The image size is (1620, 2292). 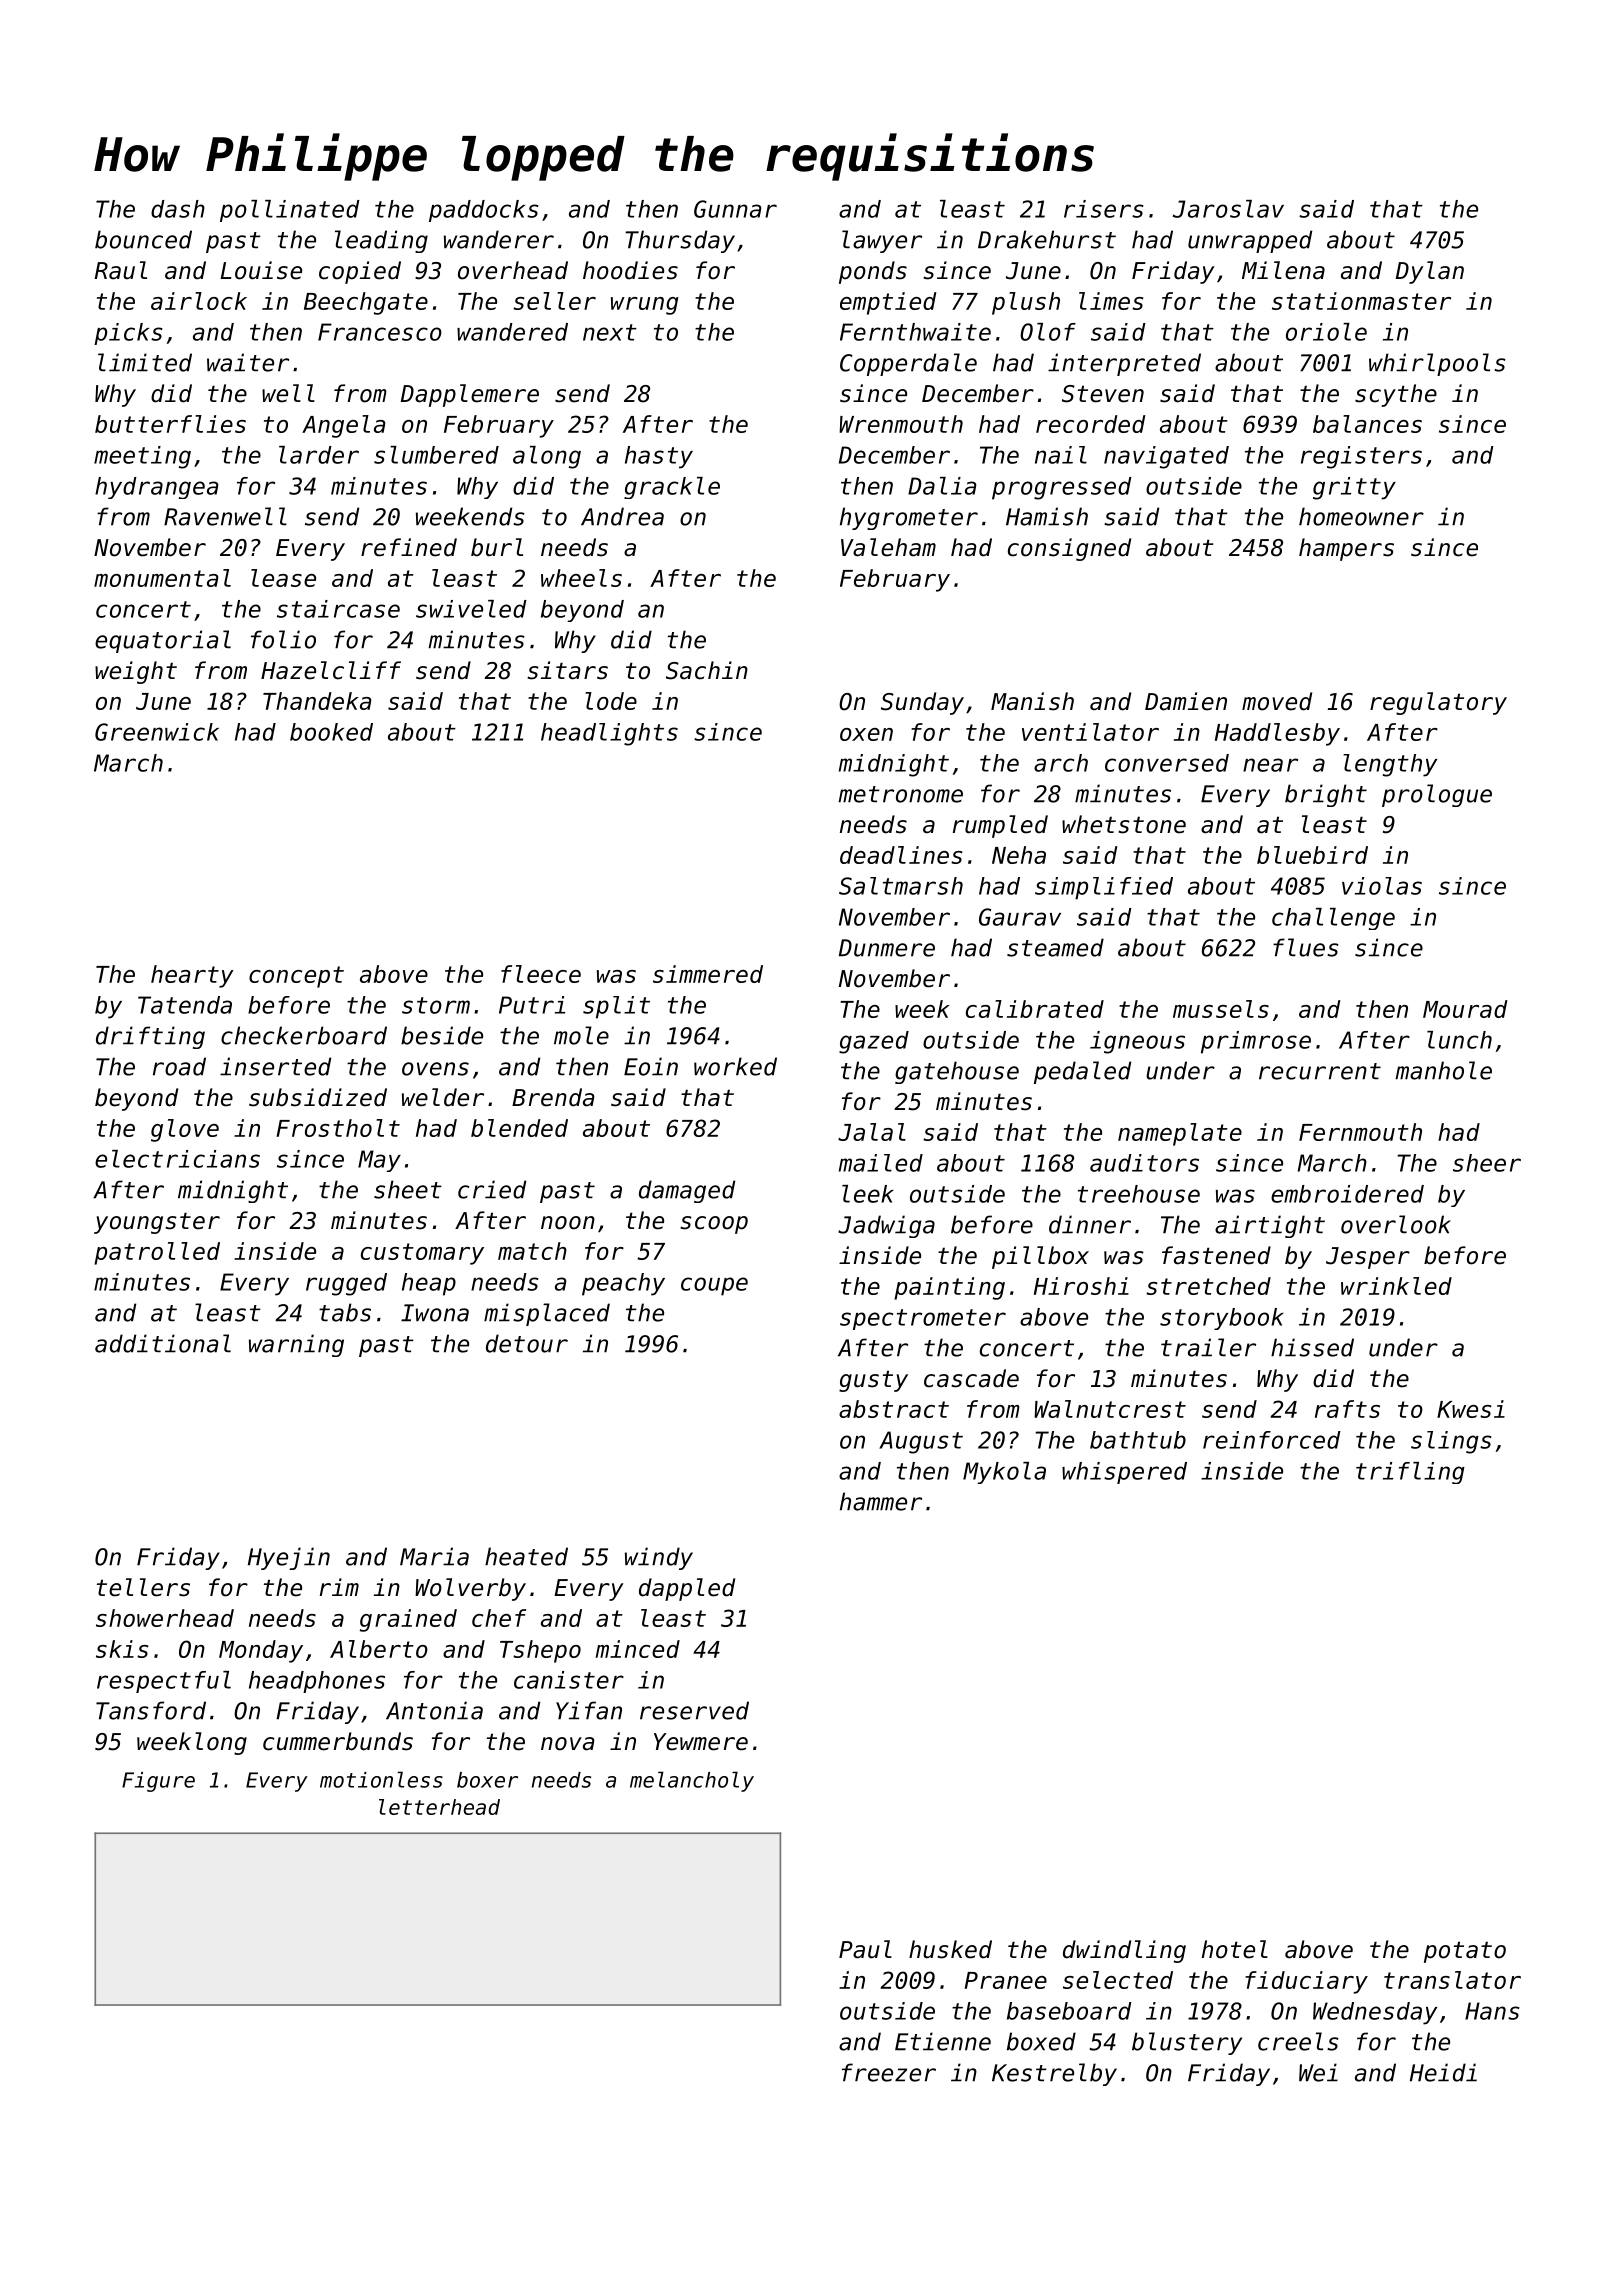 I want to click on simmered, so click(x=708, y=974).
